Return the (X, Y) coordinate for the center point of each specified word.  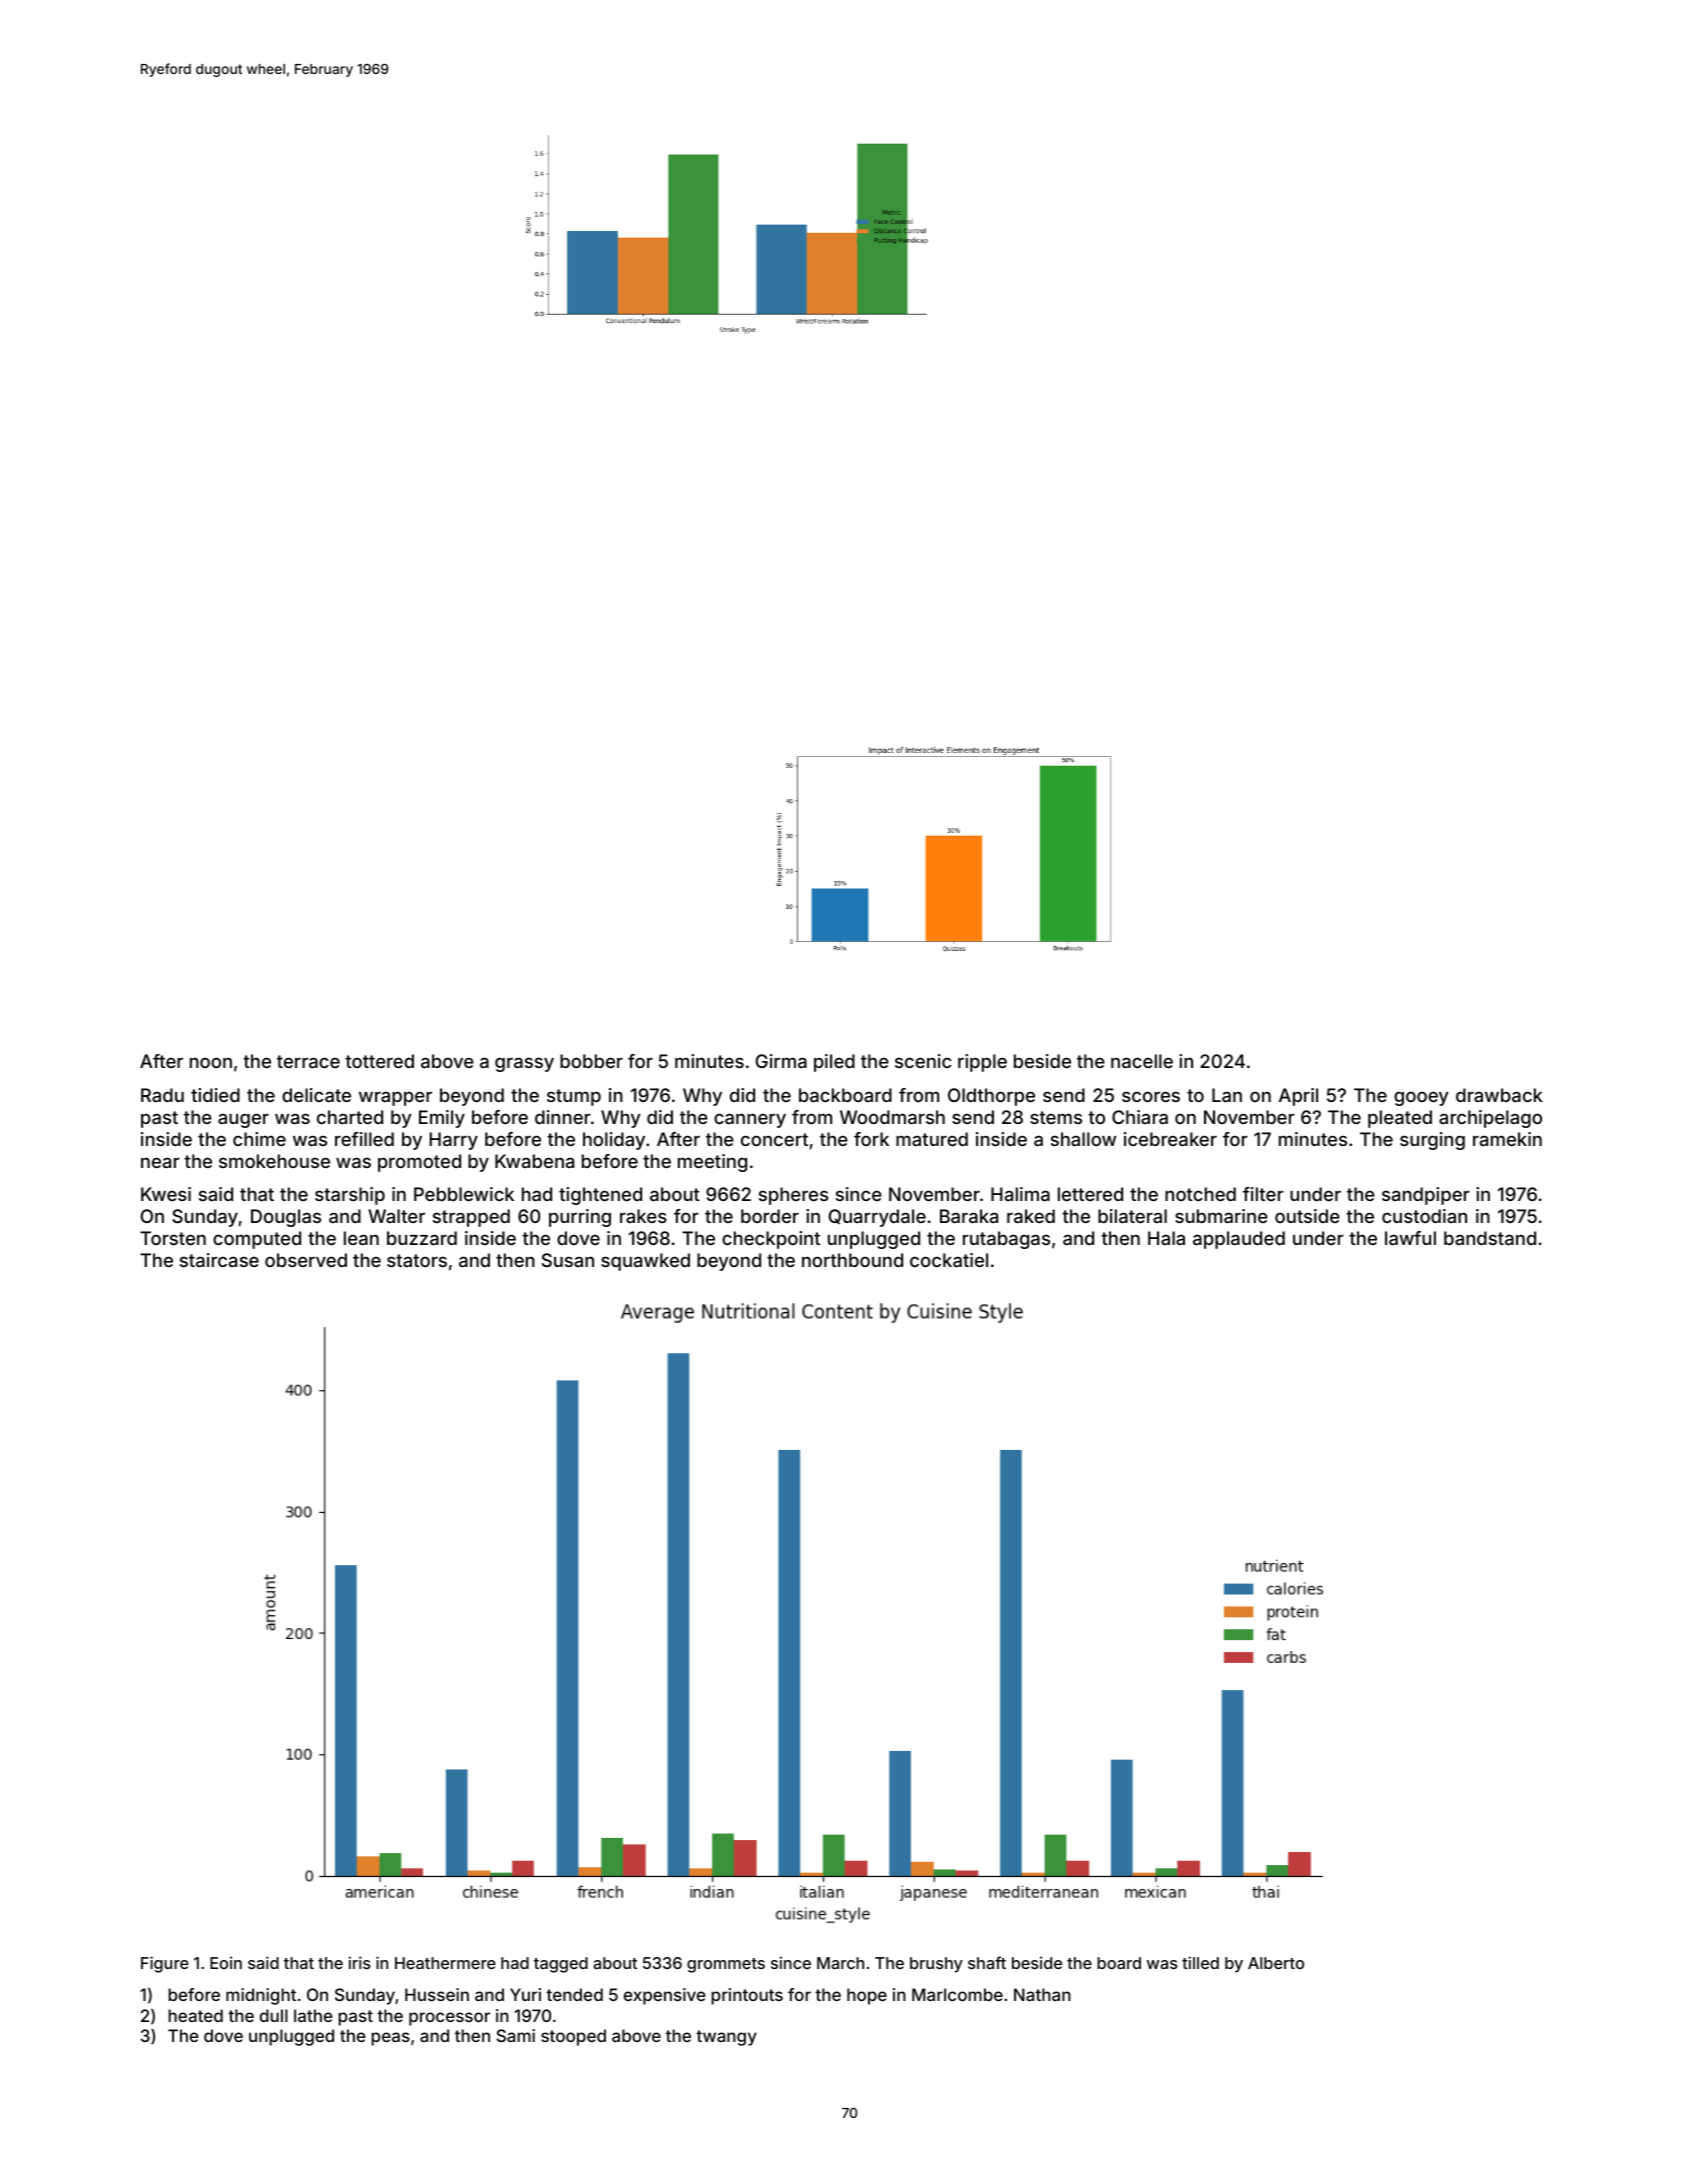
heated (195, 2015)
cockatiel (949, 1260)
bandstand (1490, 1238)
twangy (726, 2038)
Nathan (1042, 1994)
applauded (1239, 1240)
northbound (852, 1260)
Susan (568, 1260)
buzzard (422, 1238)
